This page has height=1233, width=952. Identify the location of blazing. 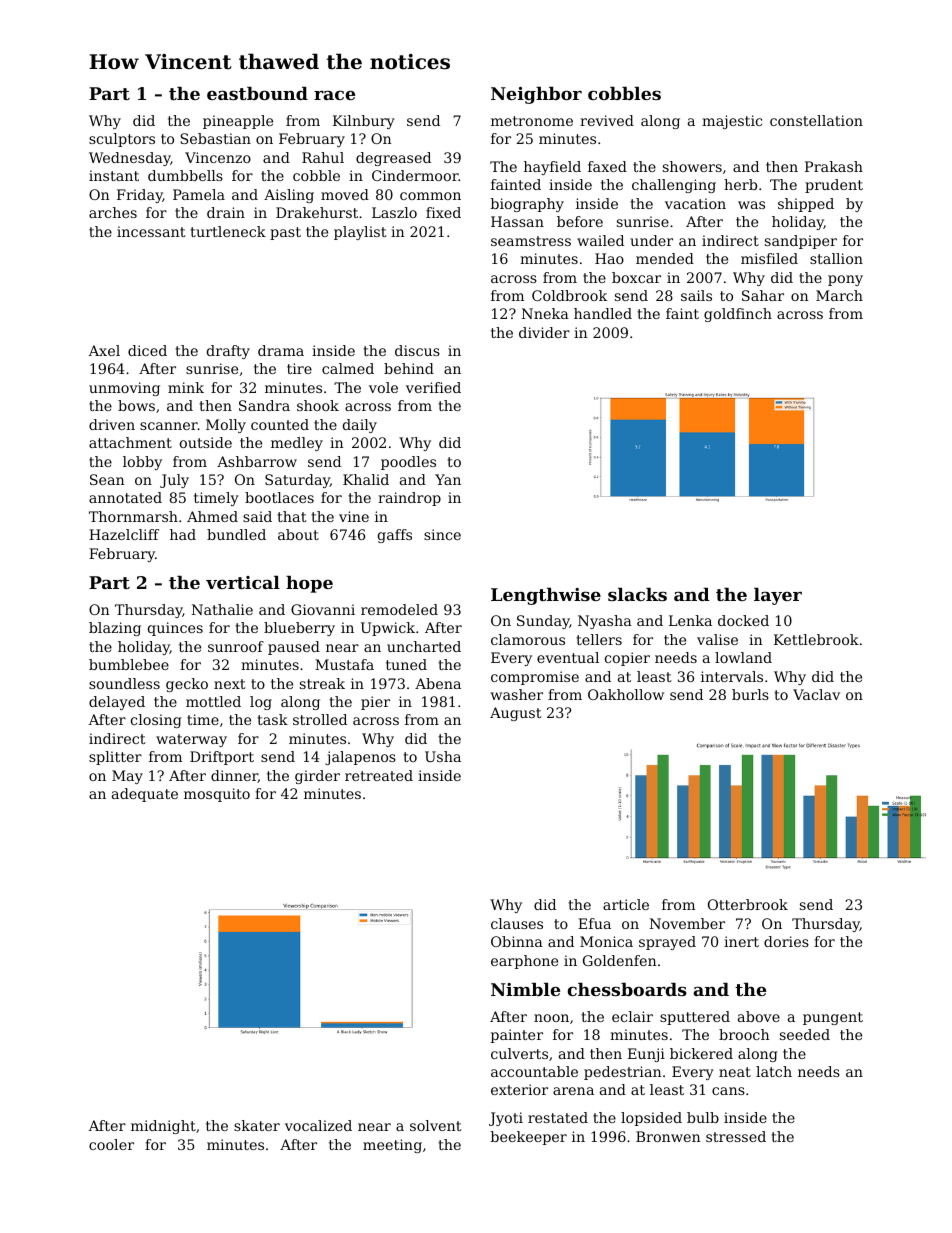
(115, 629).
